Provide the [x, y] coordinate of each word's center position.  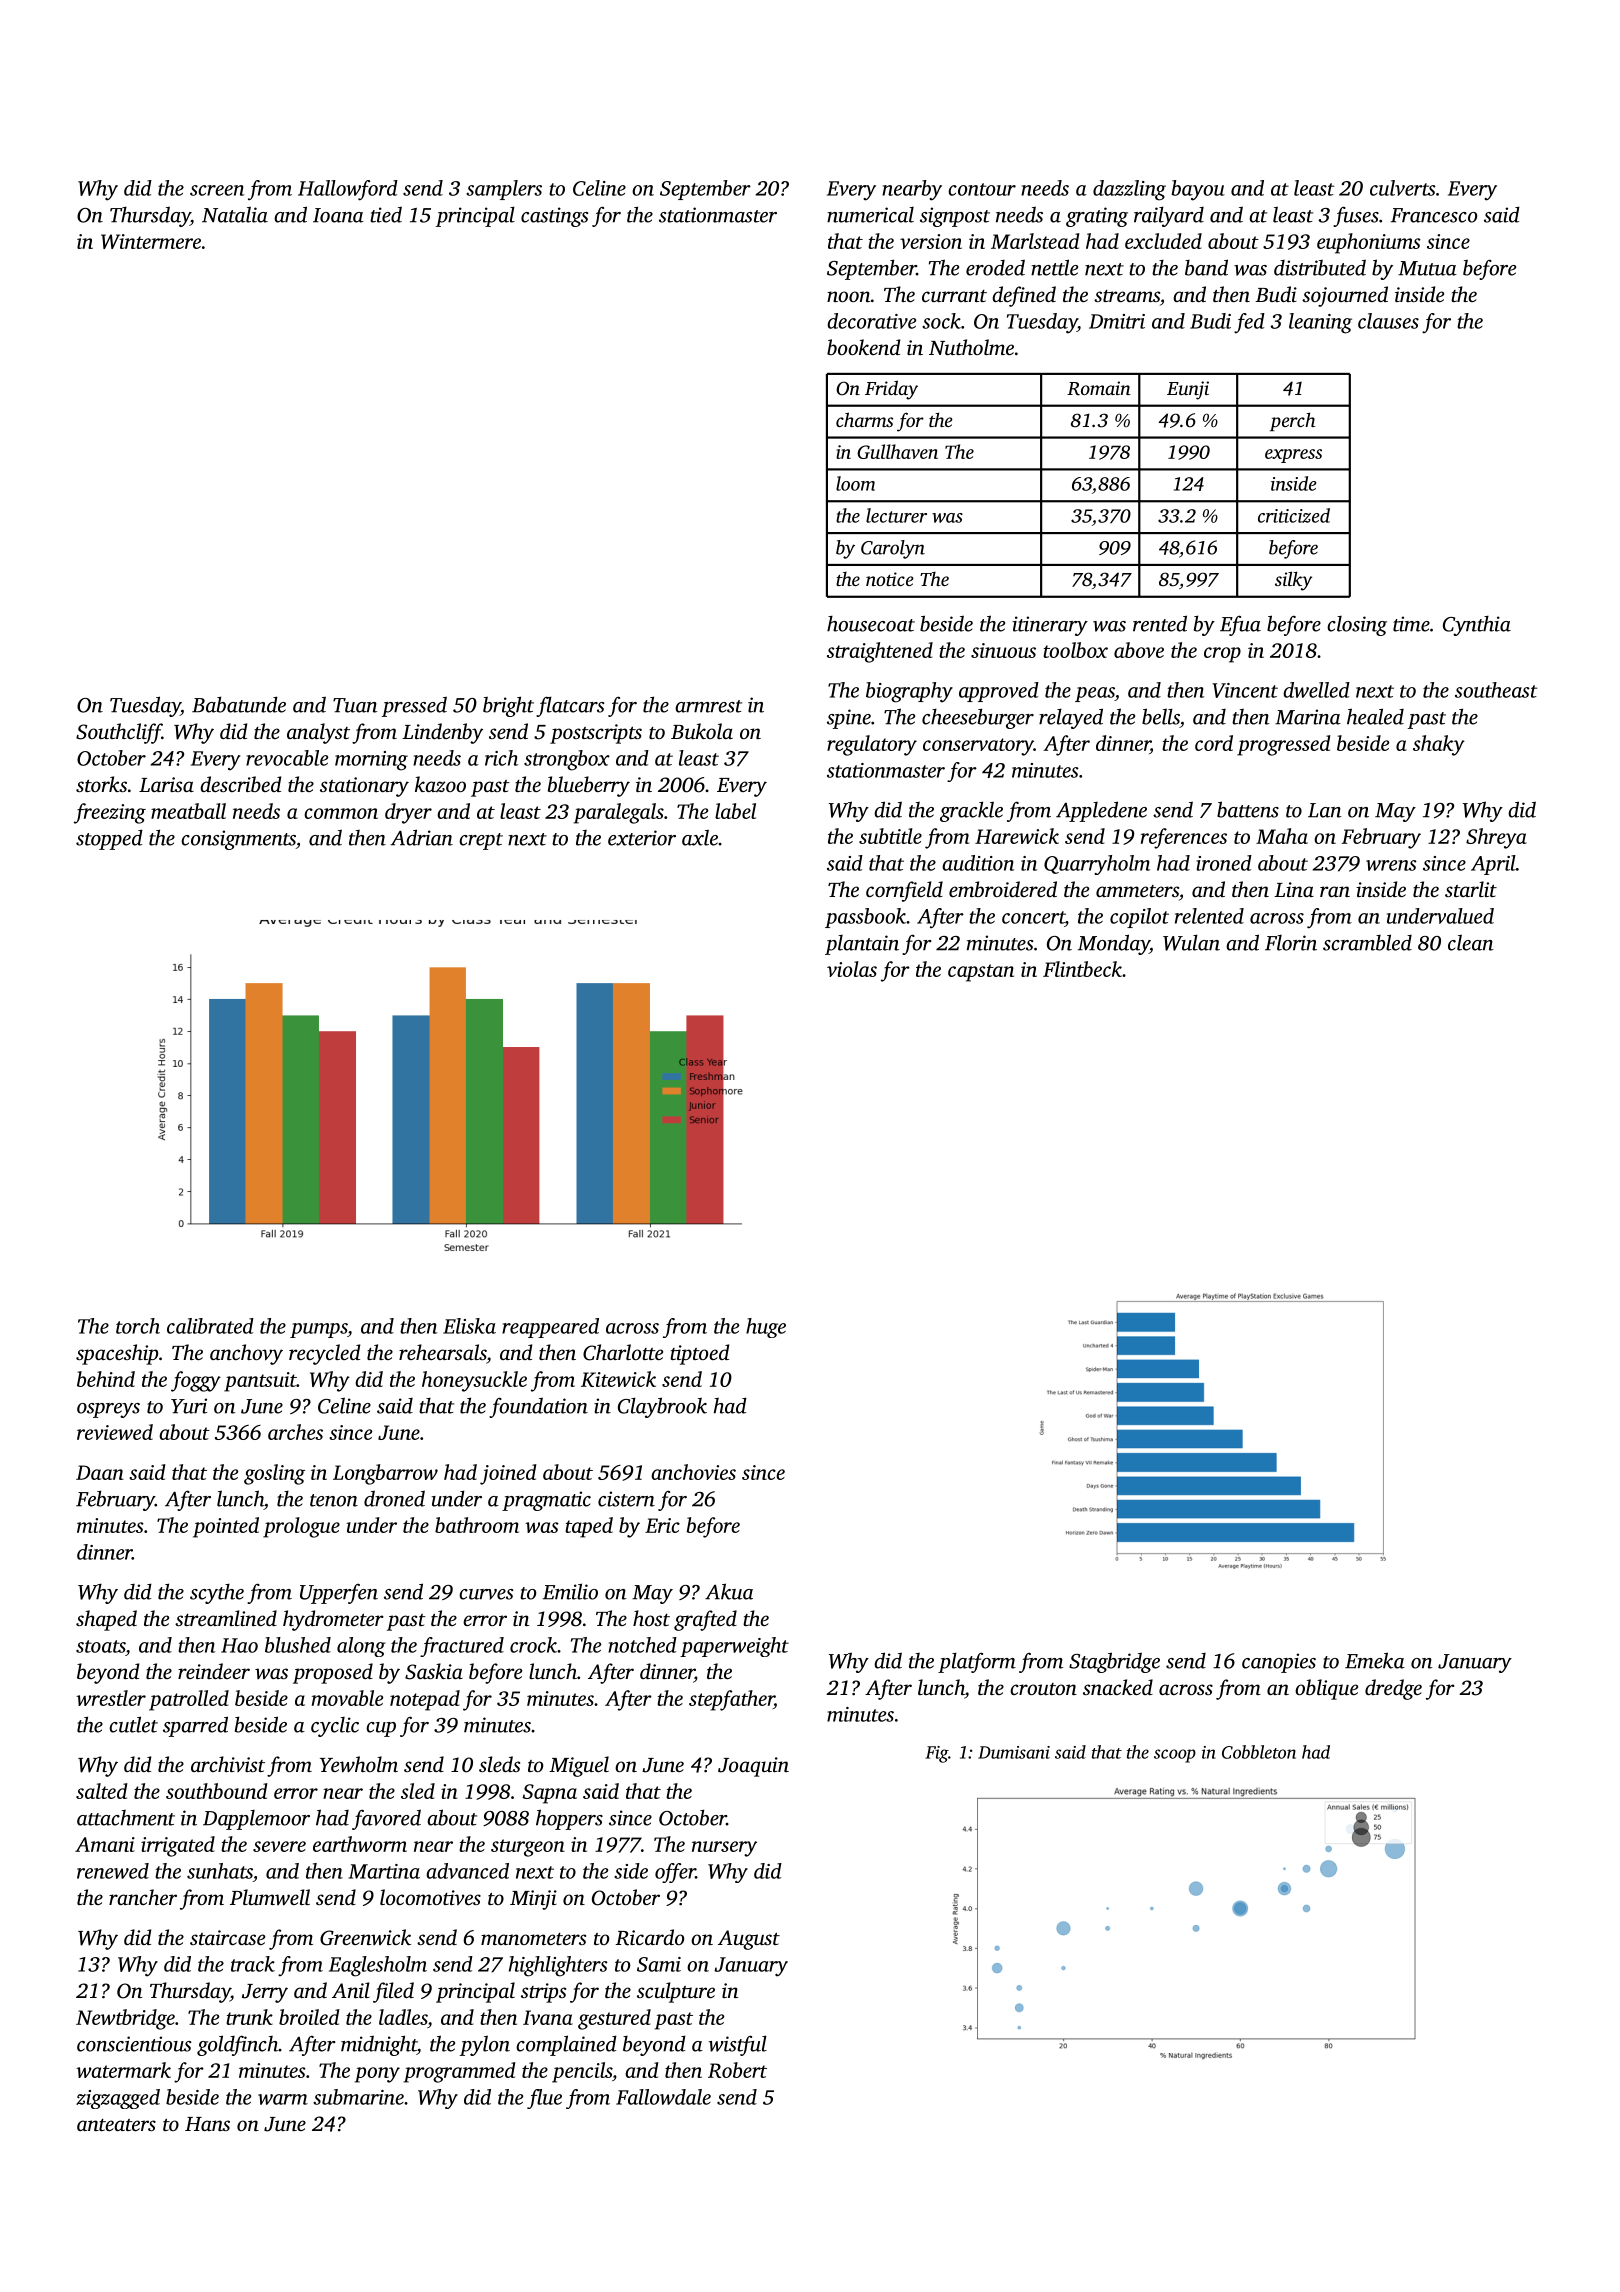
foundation [538, 1407]
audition [978, 863]
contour [982, 189]
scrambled [1367, 942]
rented [1160, 623]
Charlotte [623, 1352]
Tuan [355, 705]
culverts [1403, 188]
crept [481, 841]
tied [386, 214]
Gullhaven [897, 451]
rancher [143, 1897]
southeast [1496, 690]
